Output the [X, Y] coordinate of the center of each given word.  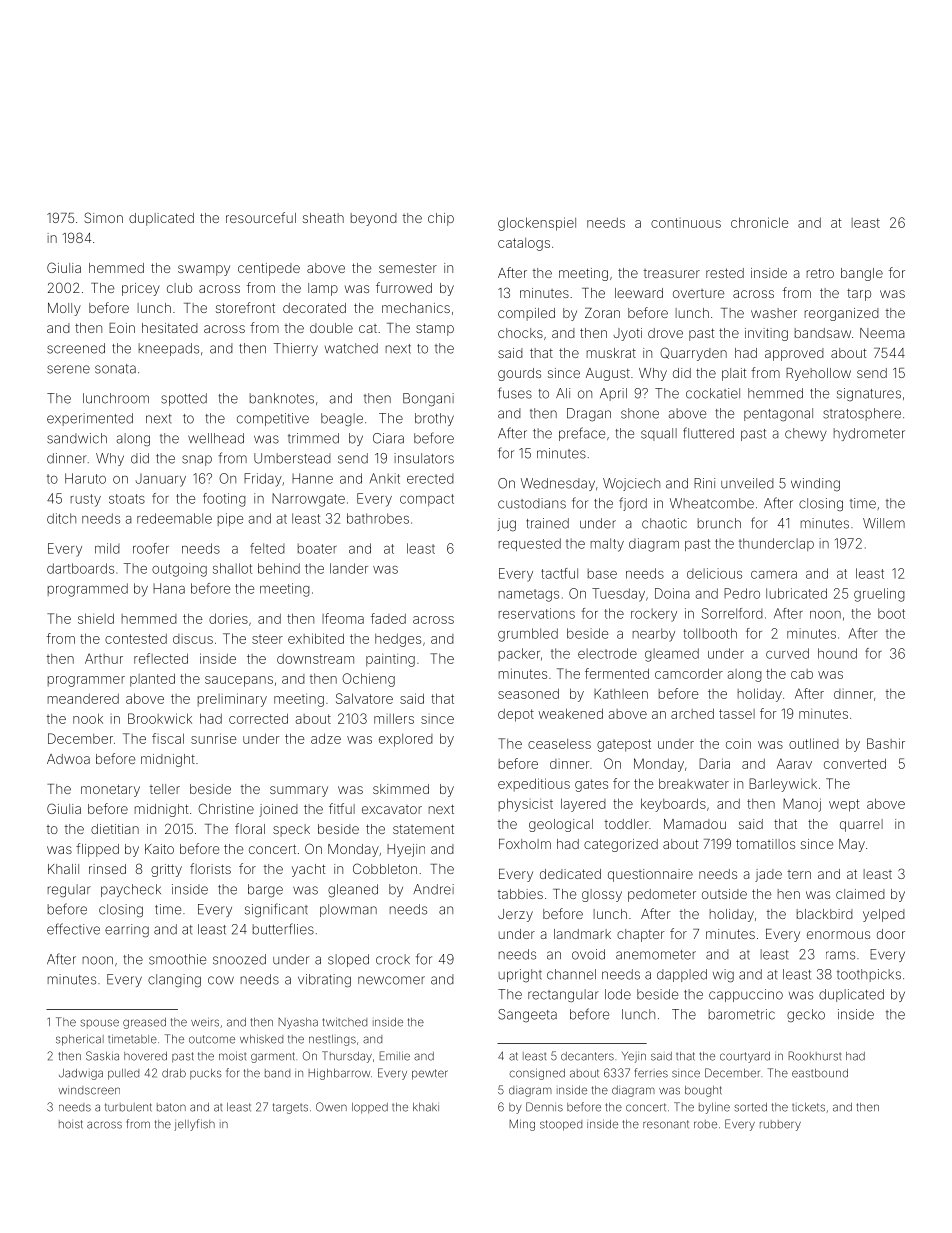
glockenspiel [537, 224]
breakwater [694, 783]
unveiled [747, 483]
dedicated [570, 874]
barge [265, 891]
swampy [204, 270]
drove [665, 333]
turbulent [128, 1107]
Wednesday [558, 484]
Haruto [85, 478]
